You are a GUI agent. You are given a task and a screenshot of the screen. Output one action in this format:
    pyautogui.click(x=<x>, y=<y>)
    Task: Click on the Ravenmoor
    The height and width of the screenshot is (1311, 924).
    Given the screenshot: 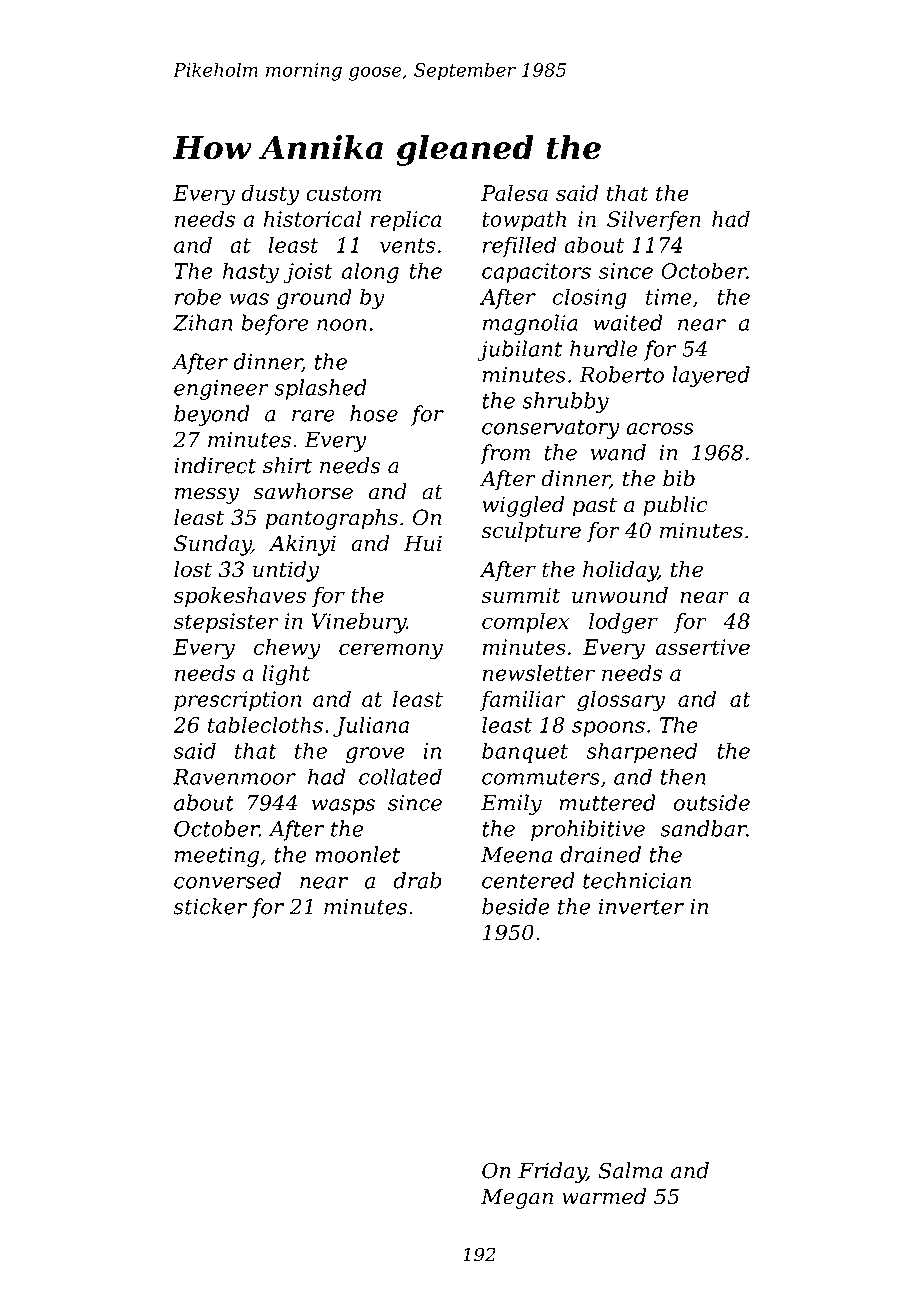 What is the action you would take?
    pyautogui.click(x=234, y=777)
